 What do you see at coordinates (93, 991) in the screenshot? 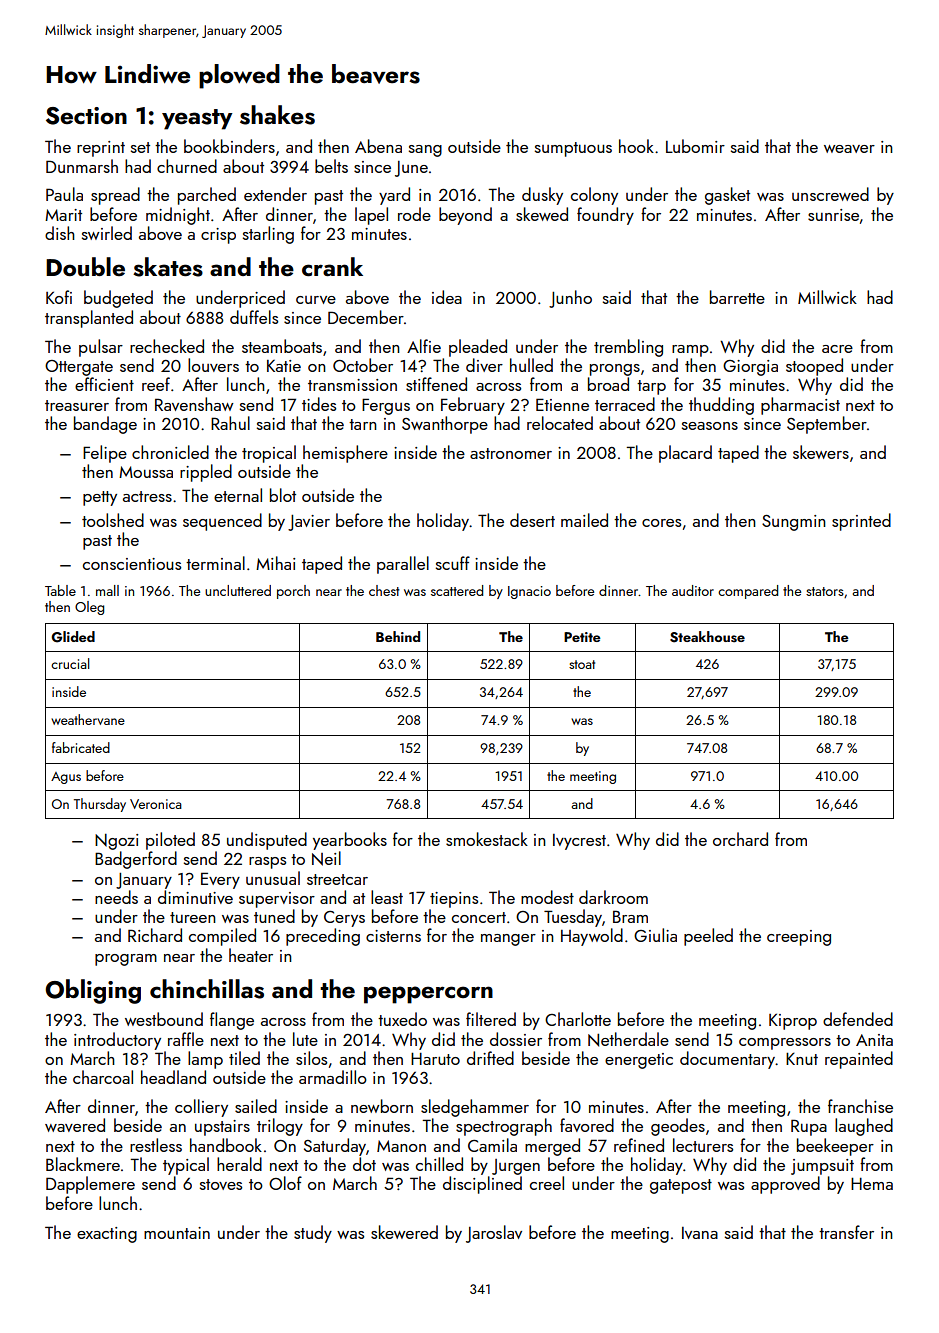
I see `Obliging` at bounding box center [93, 991].
